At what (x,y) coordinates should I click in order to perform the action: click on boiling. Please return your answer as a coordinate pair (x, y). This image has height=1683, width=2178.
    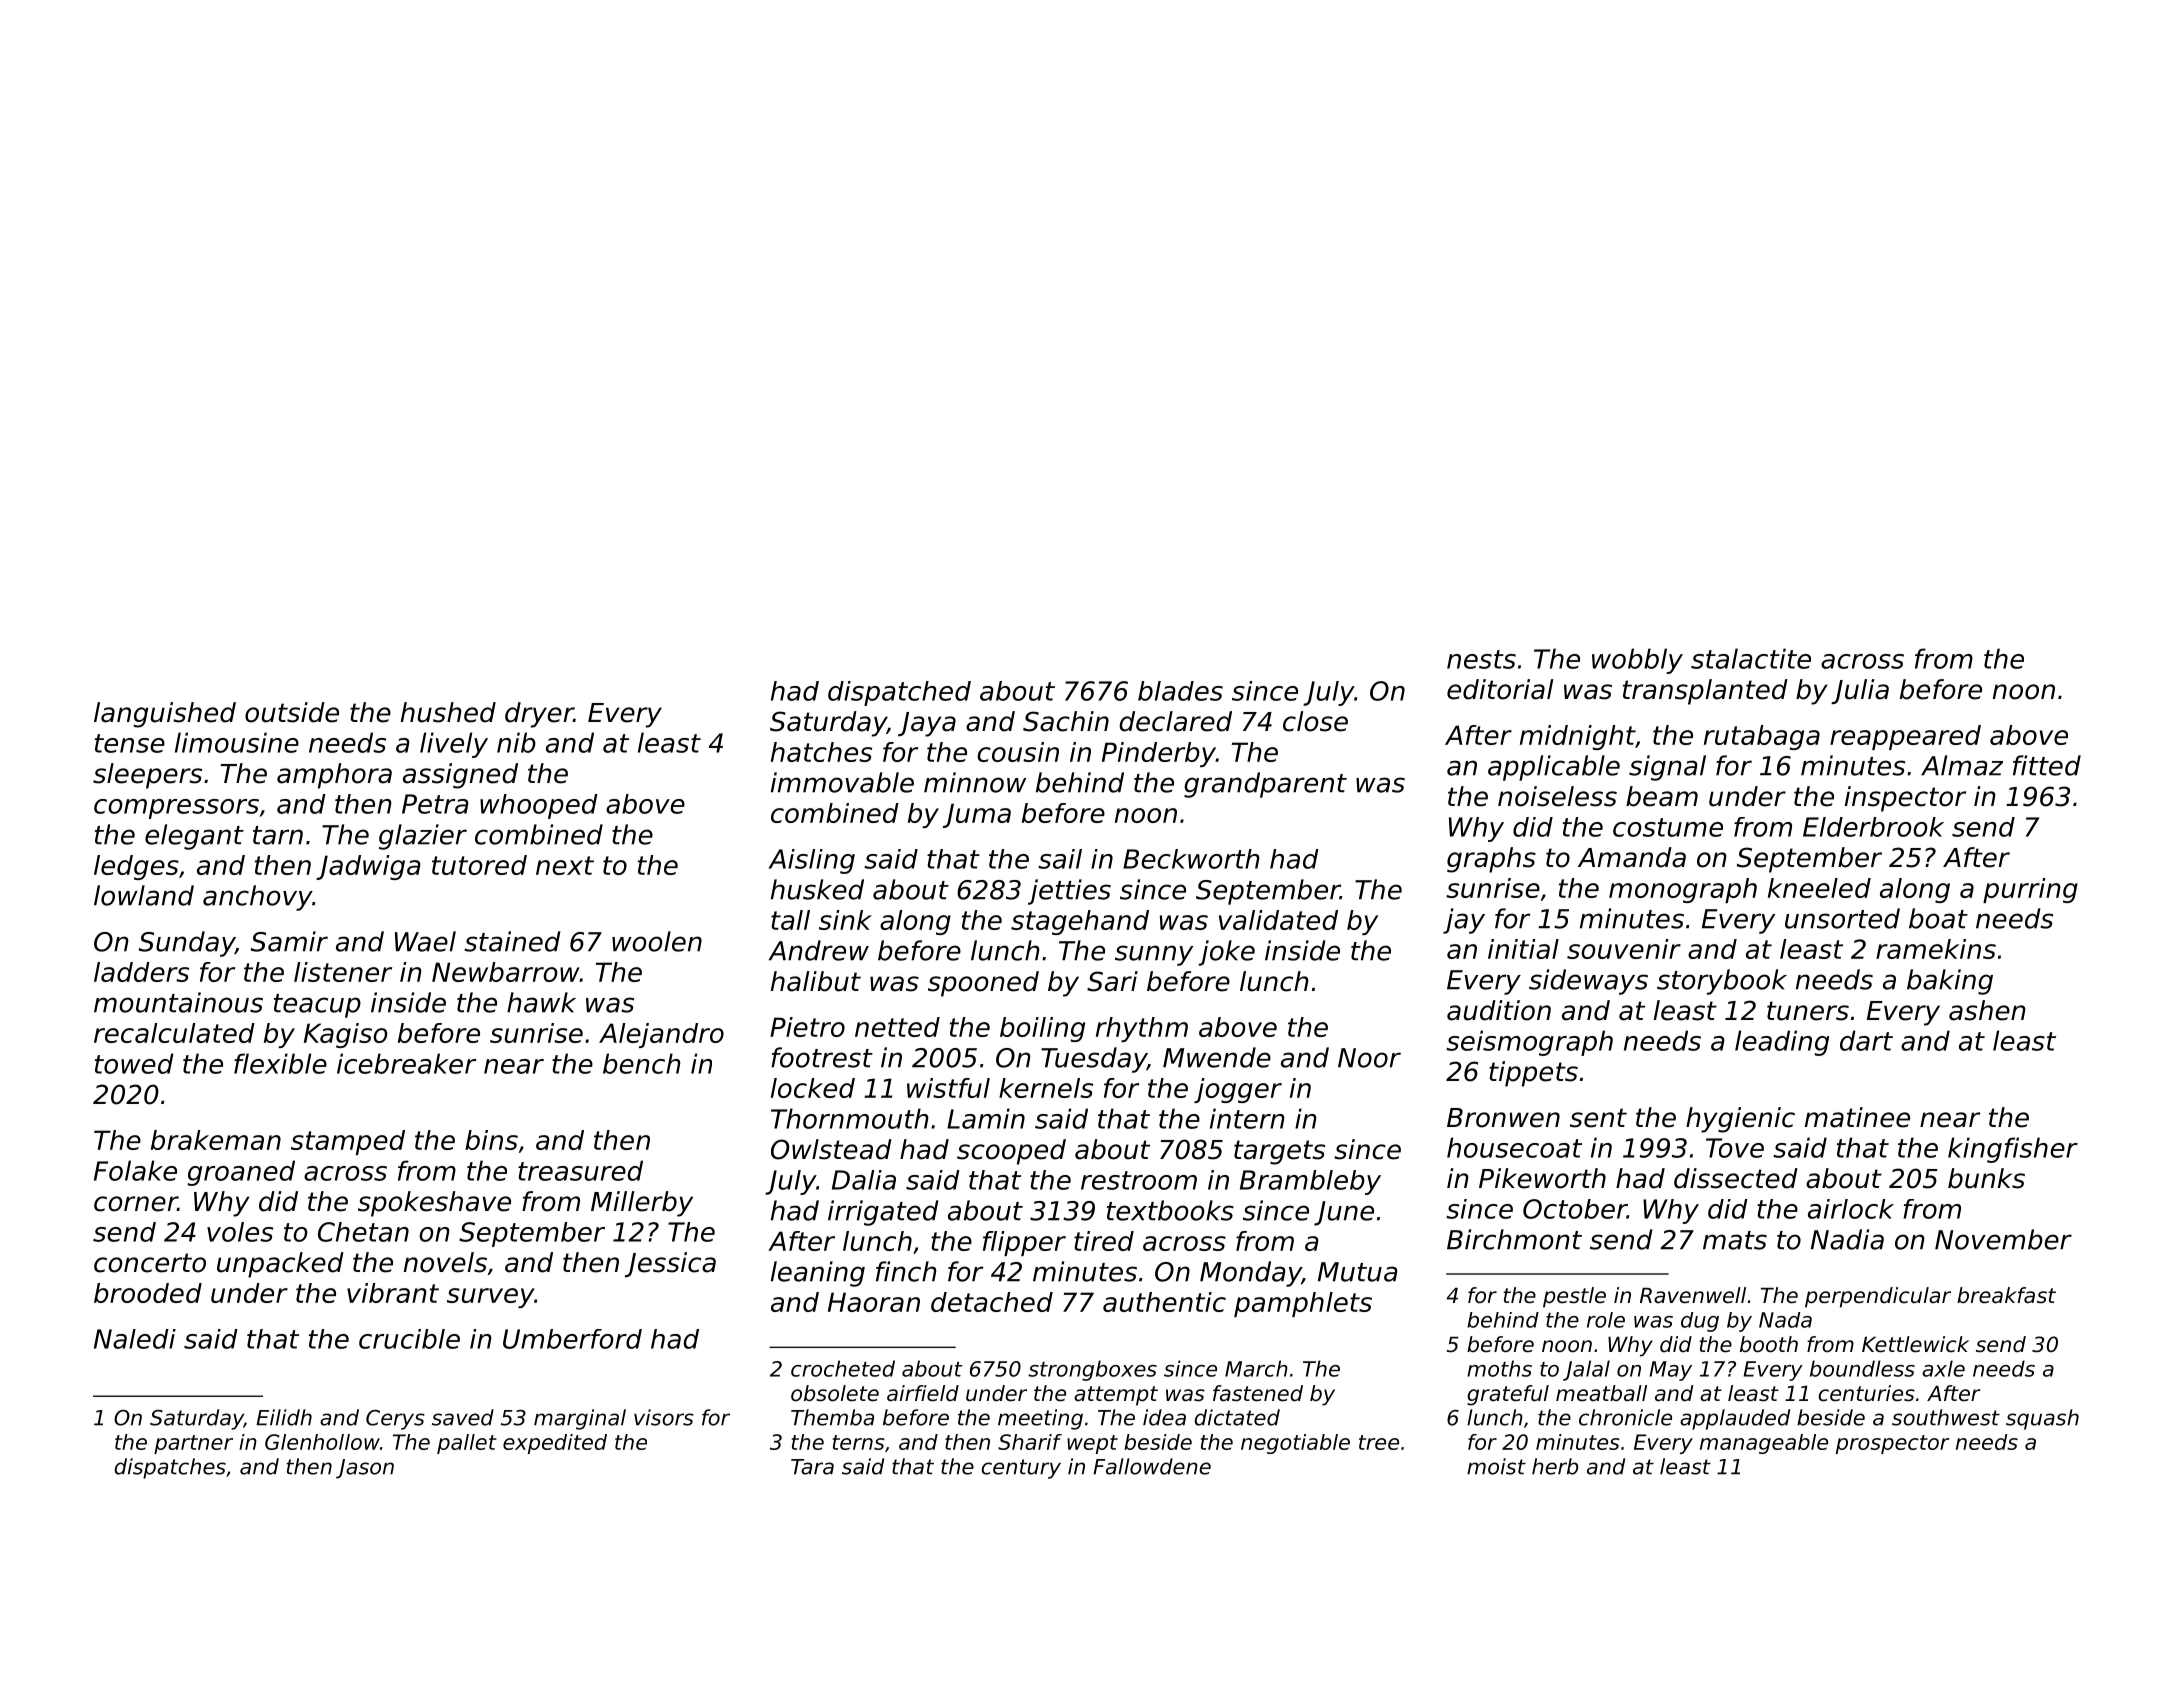
    Looking at the image, I should click on (1042, 1029).
